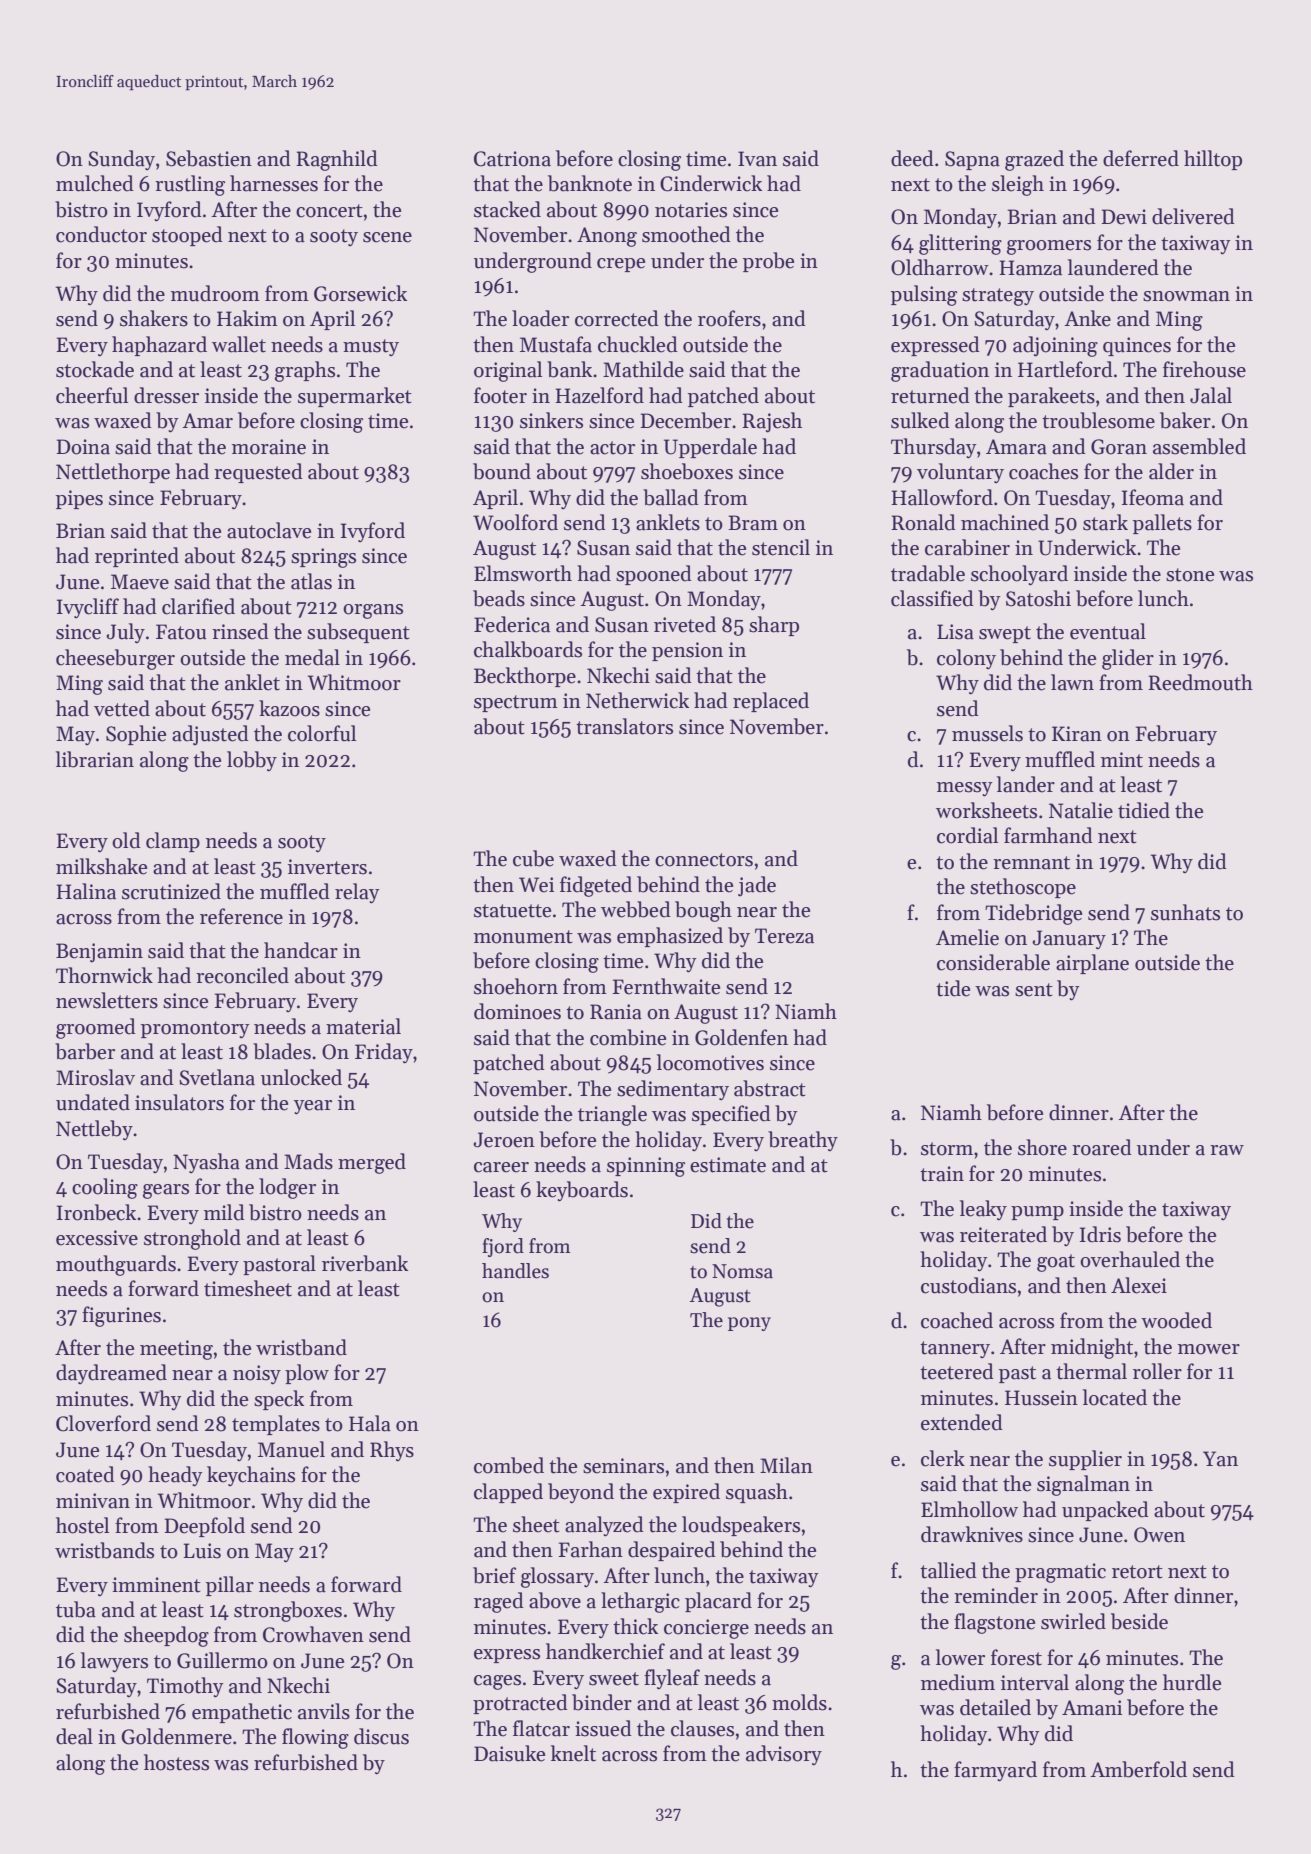 The image size is (1311, 1854). What do you see at coordinates (523, 937) in the screenshot?
I see `monument` at bounding box center [523, 937].
